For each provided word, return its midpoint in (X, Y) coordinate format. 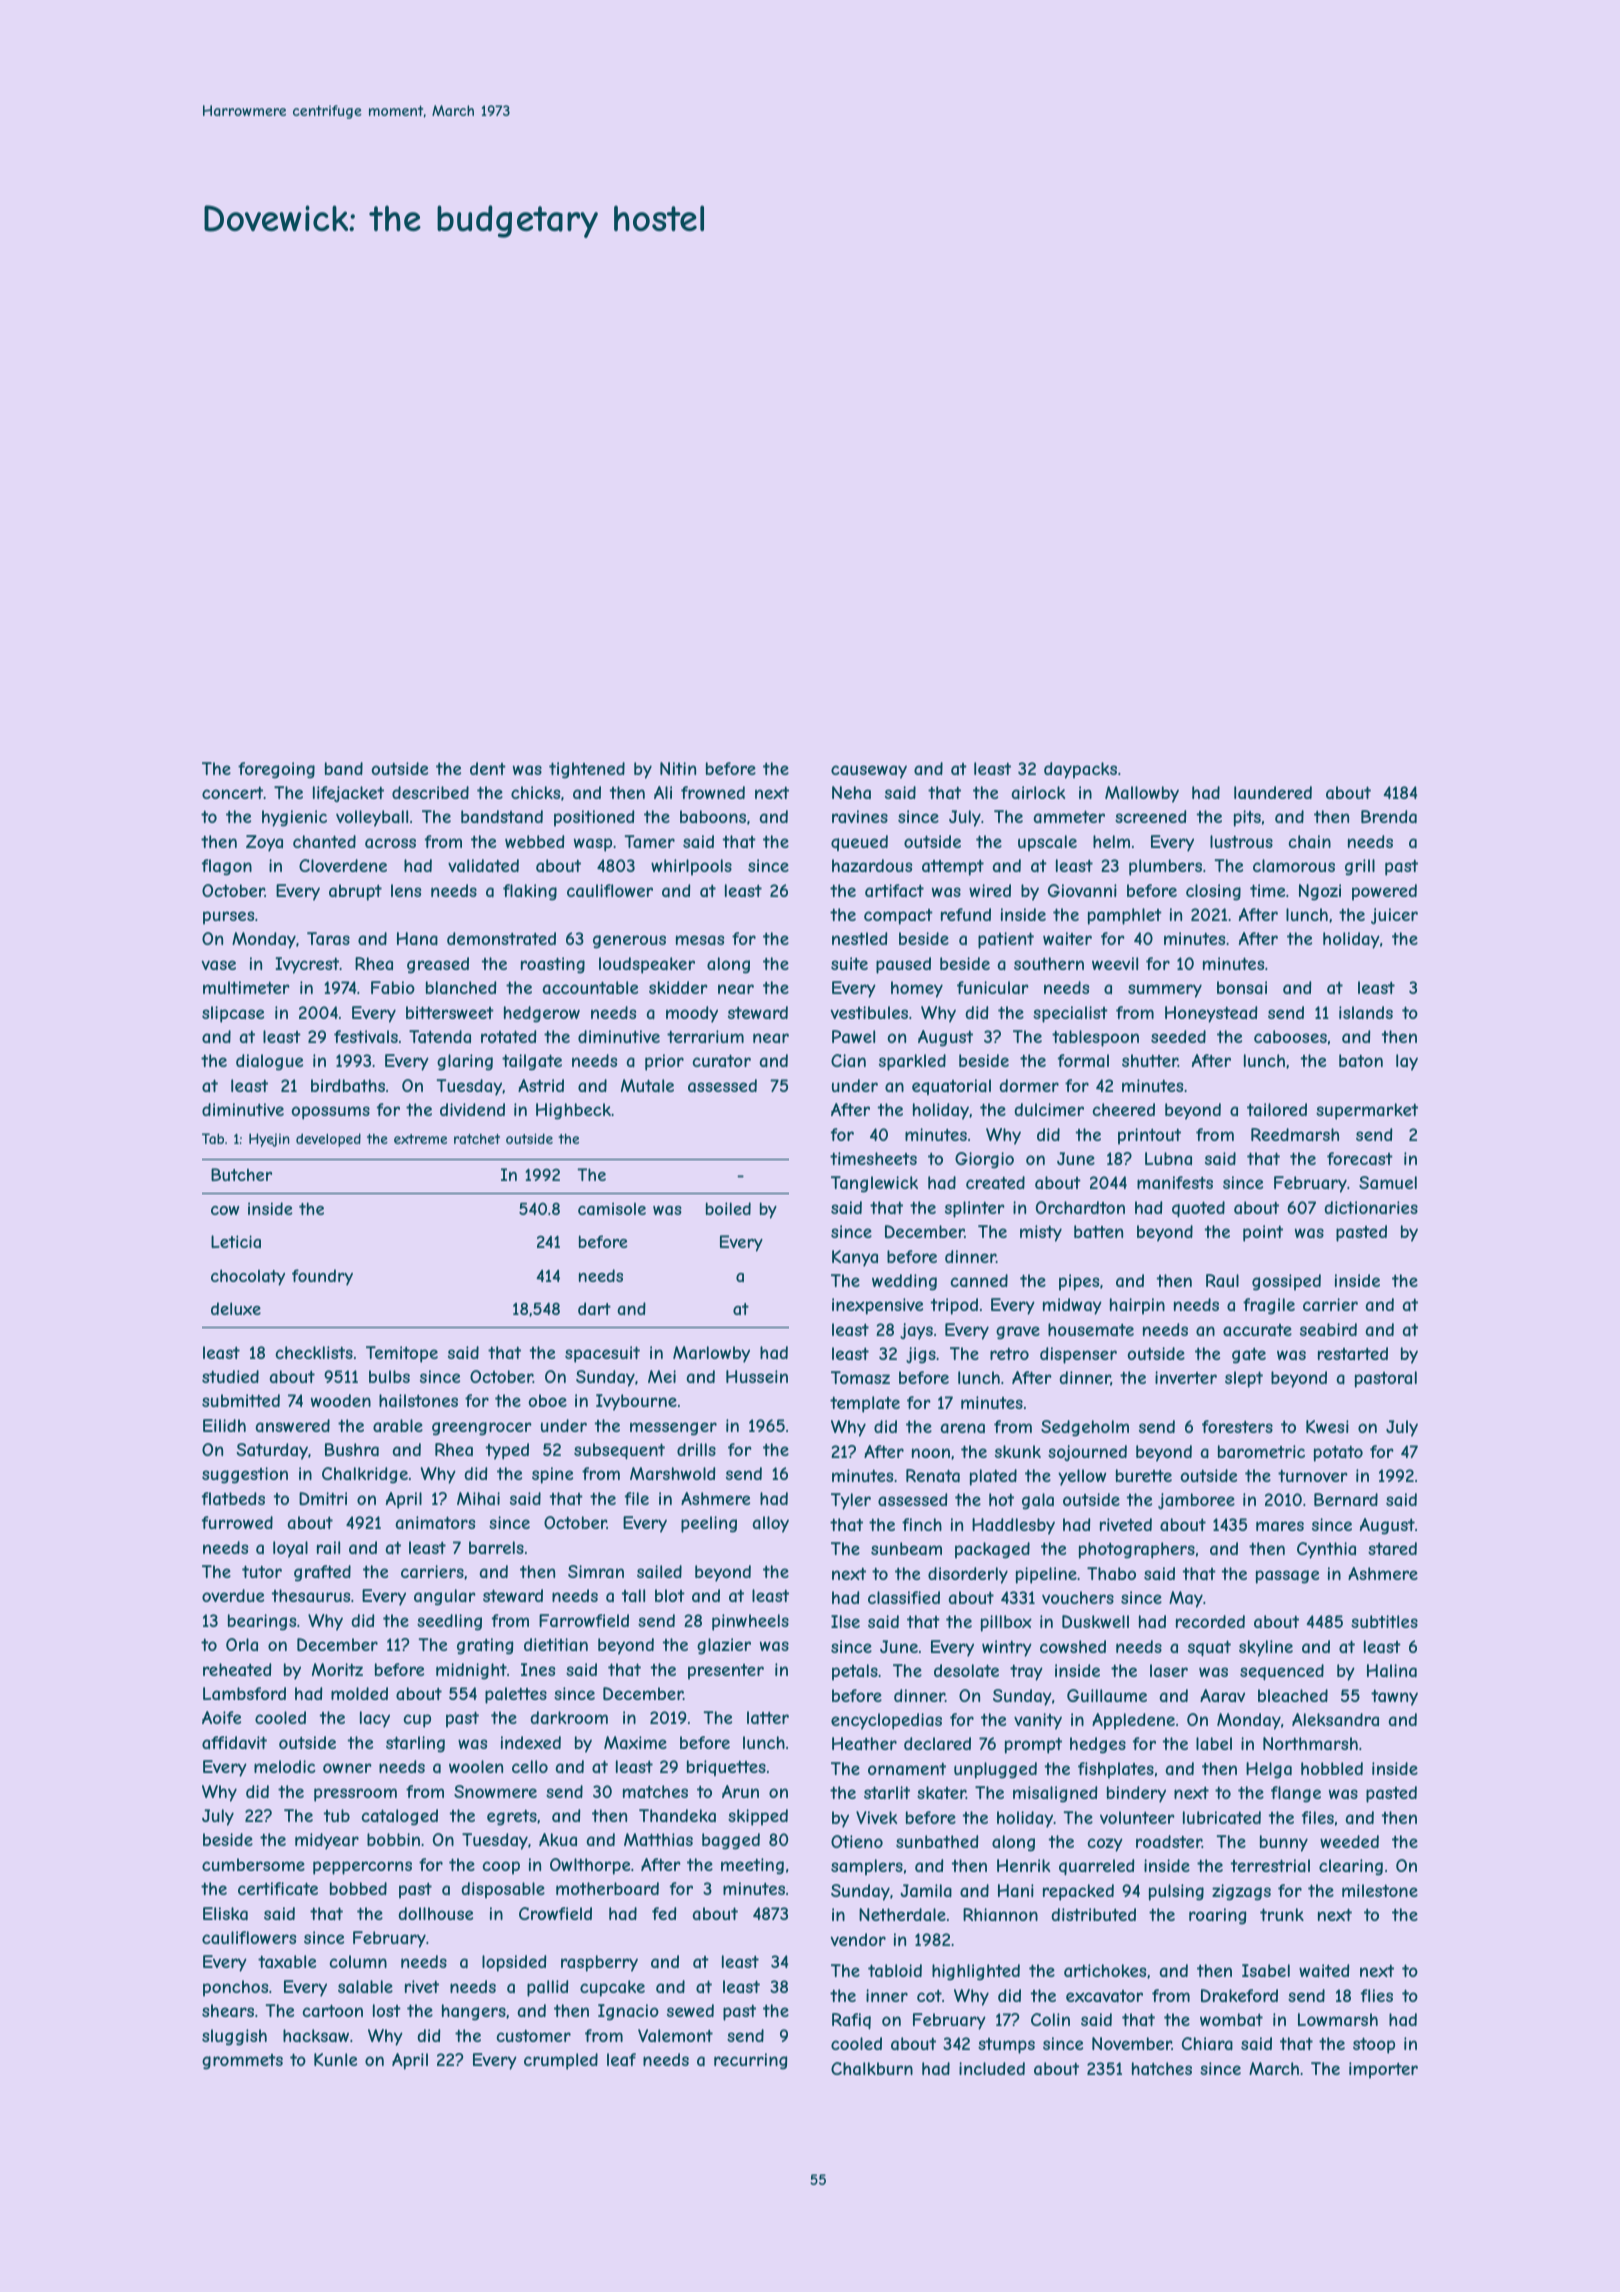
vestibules (869, 1012)
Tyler (851, 1501)
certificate (278, 1888)
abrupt (355, 892)
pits (1247, 818)
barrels (496, 1547)
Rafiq (851, 2021)
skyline (1266, 1648)
